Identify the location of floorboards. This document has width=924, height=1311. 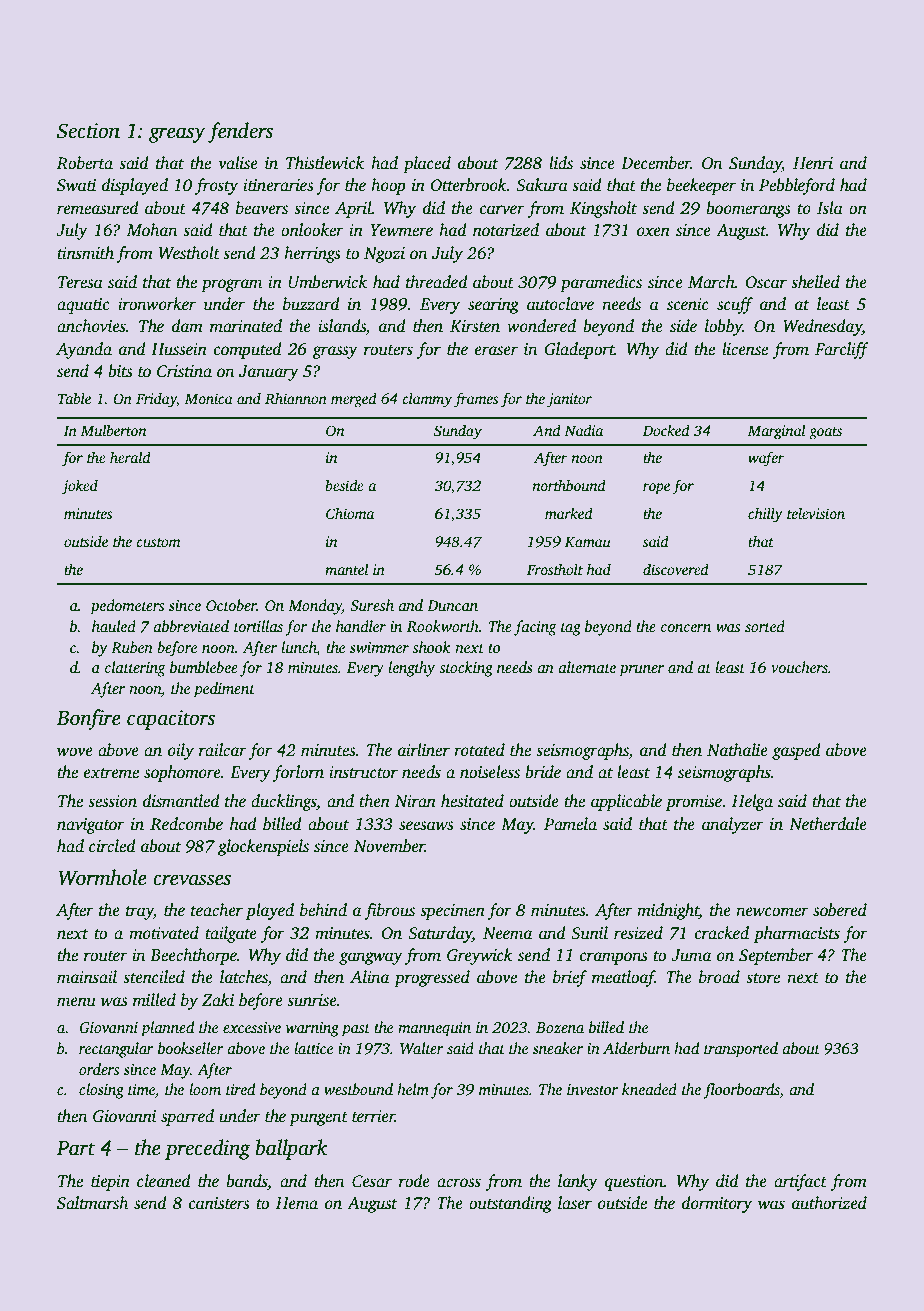
(741, 1091).
